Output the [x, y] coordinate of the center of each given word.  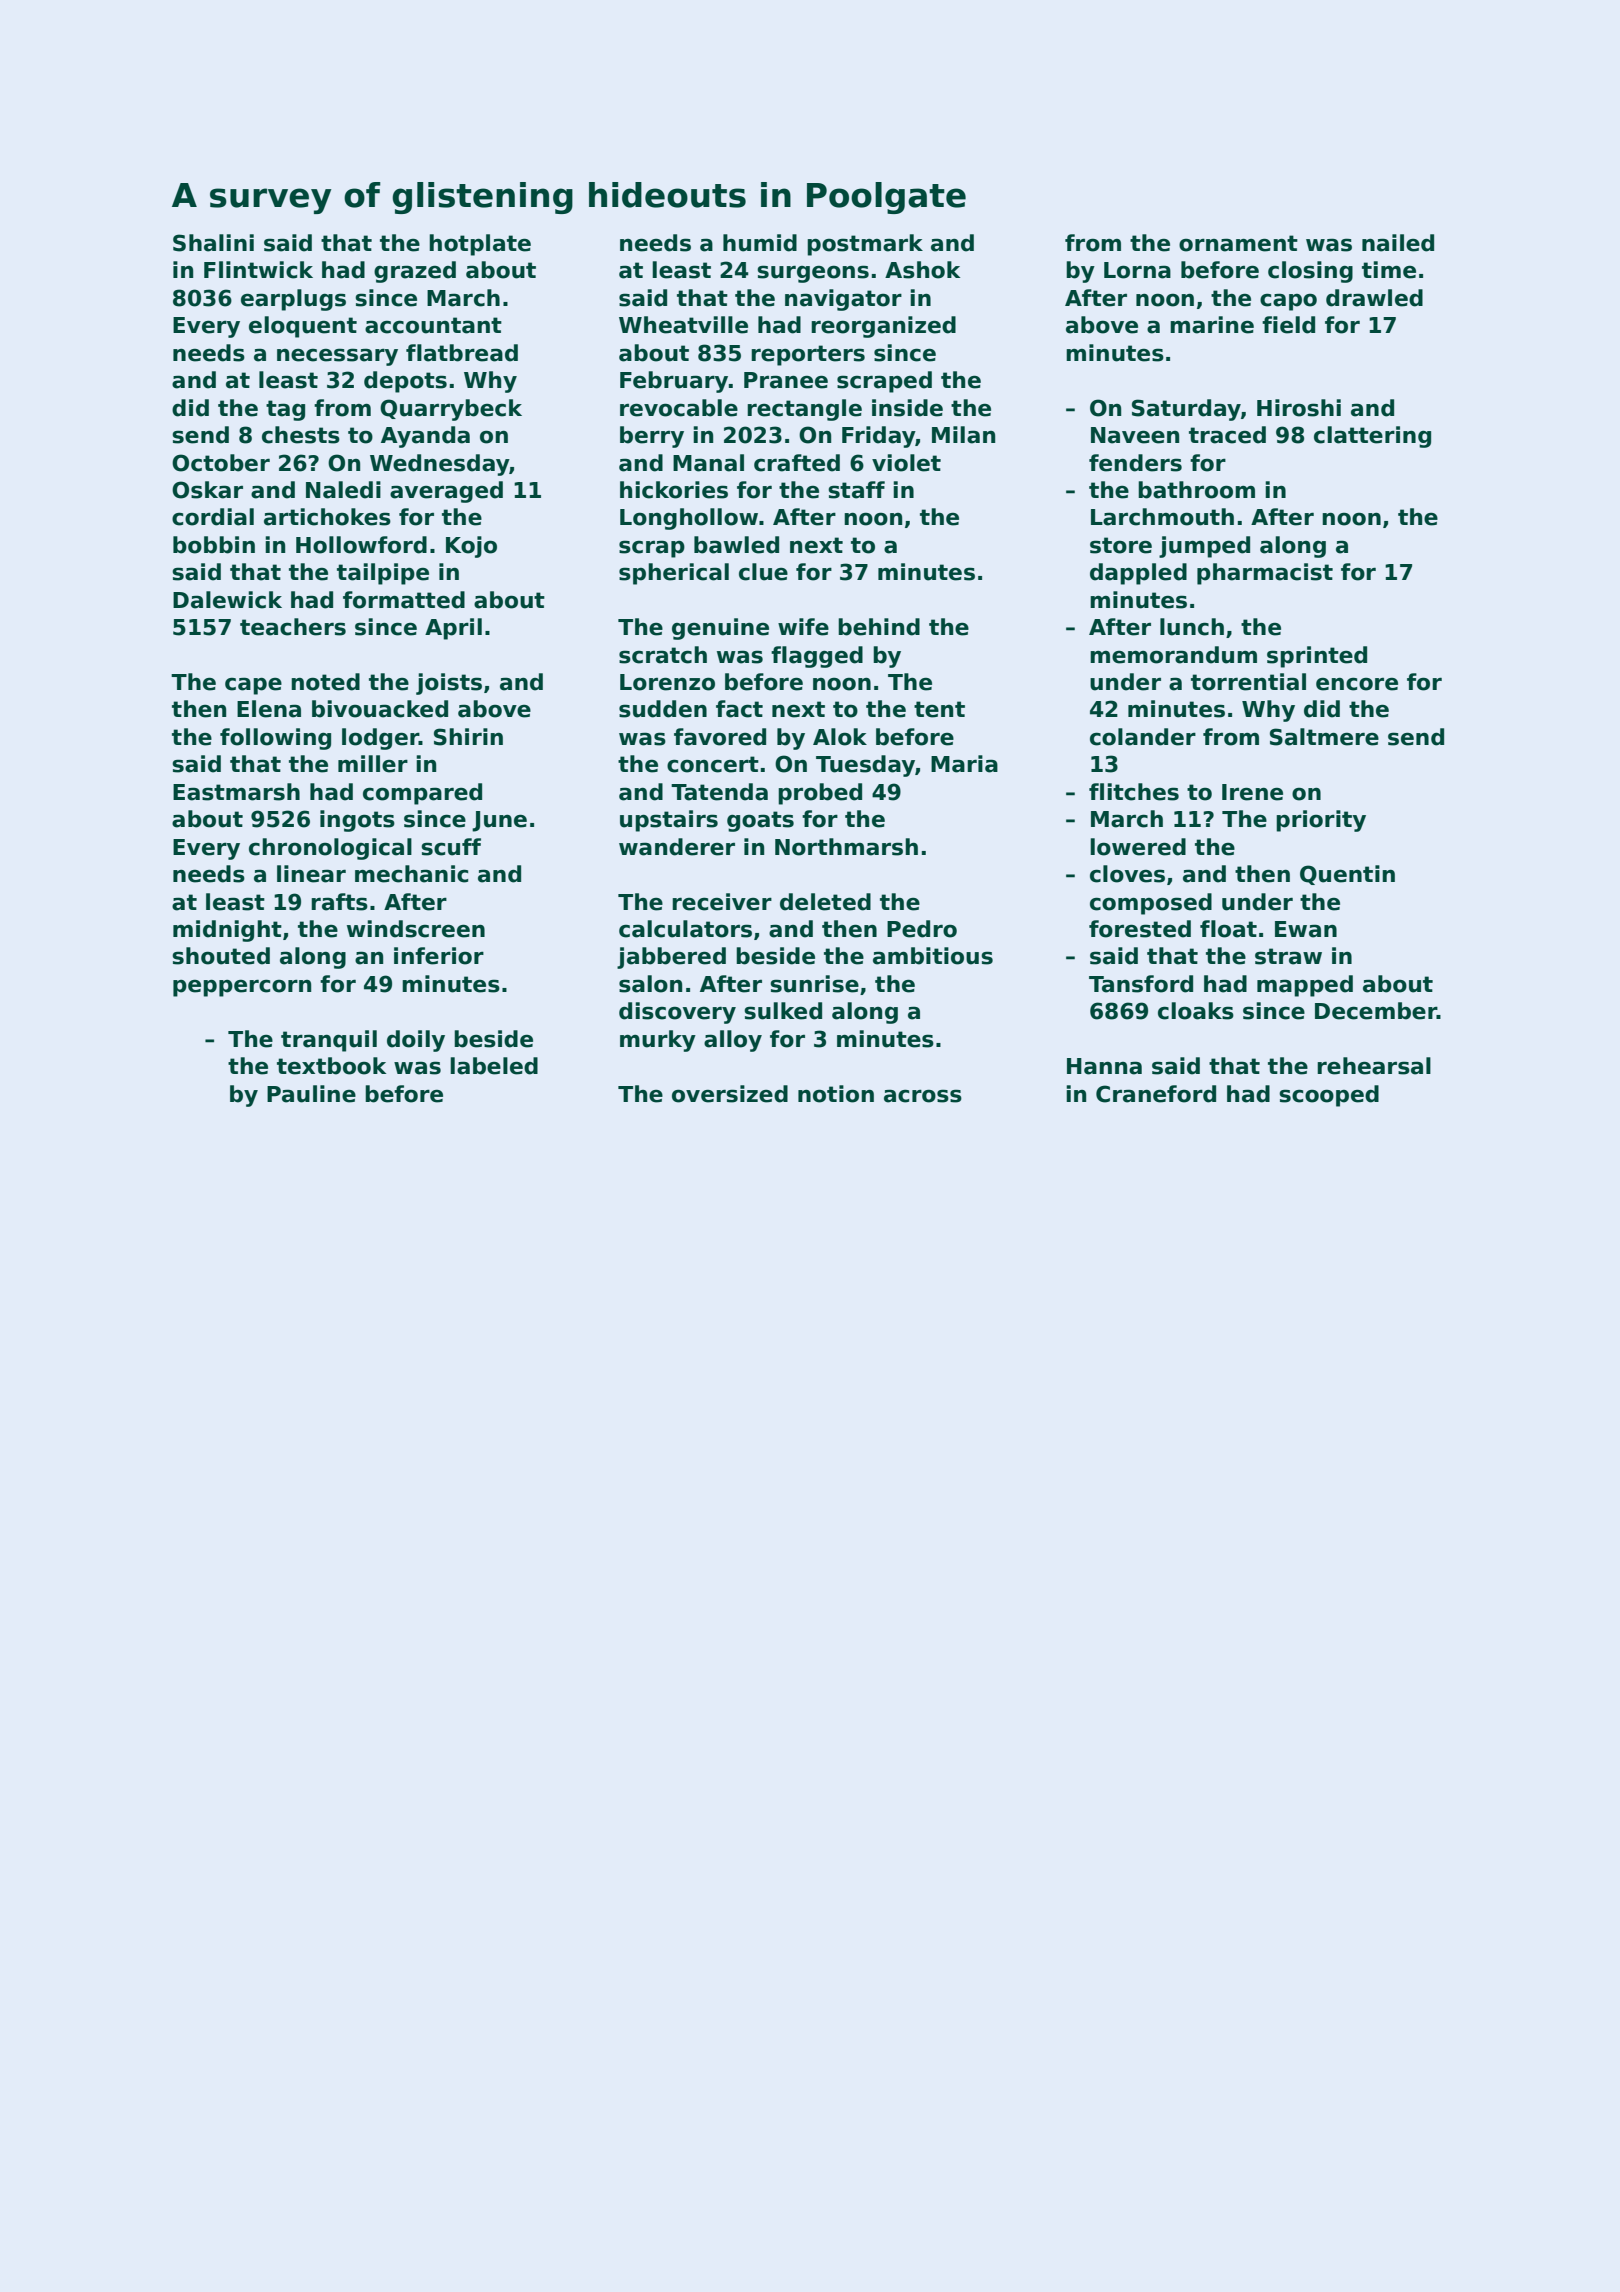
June [499, 821]
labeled [494, 1066]
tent [939, 709]
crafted [797, 463]
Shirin [468, 737]
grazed [415, 272]
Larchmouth [1162, 517]
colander [1143, 737]
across [923, 1096]
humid [760, 243]
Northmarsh [846, 847]
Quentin [1347, 875]
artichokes [327, 517]
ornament [1238, 243]
